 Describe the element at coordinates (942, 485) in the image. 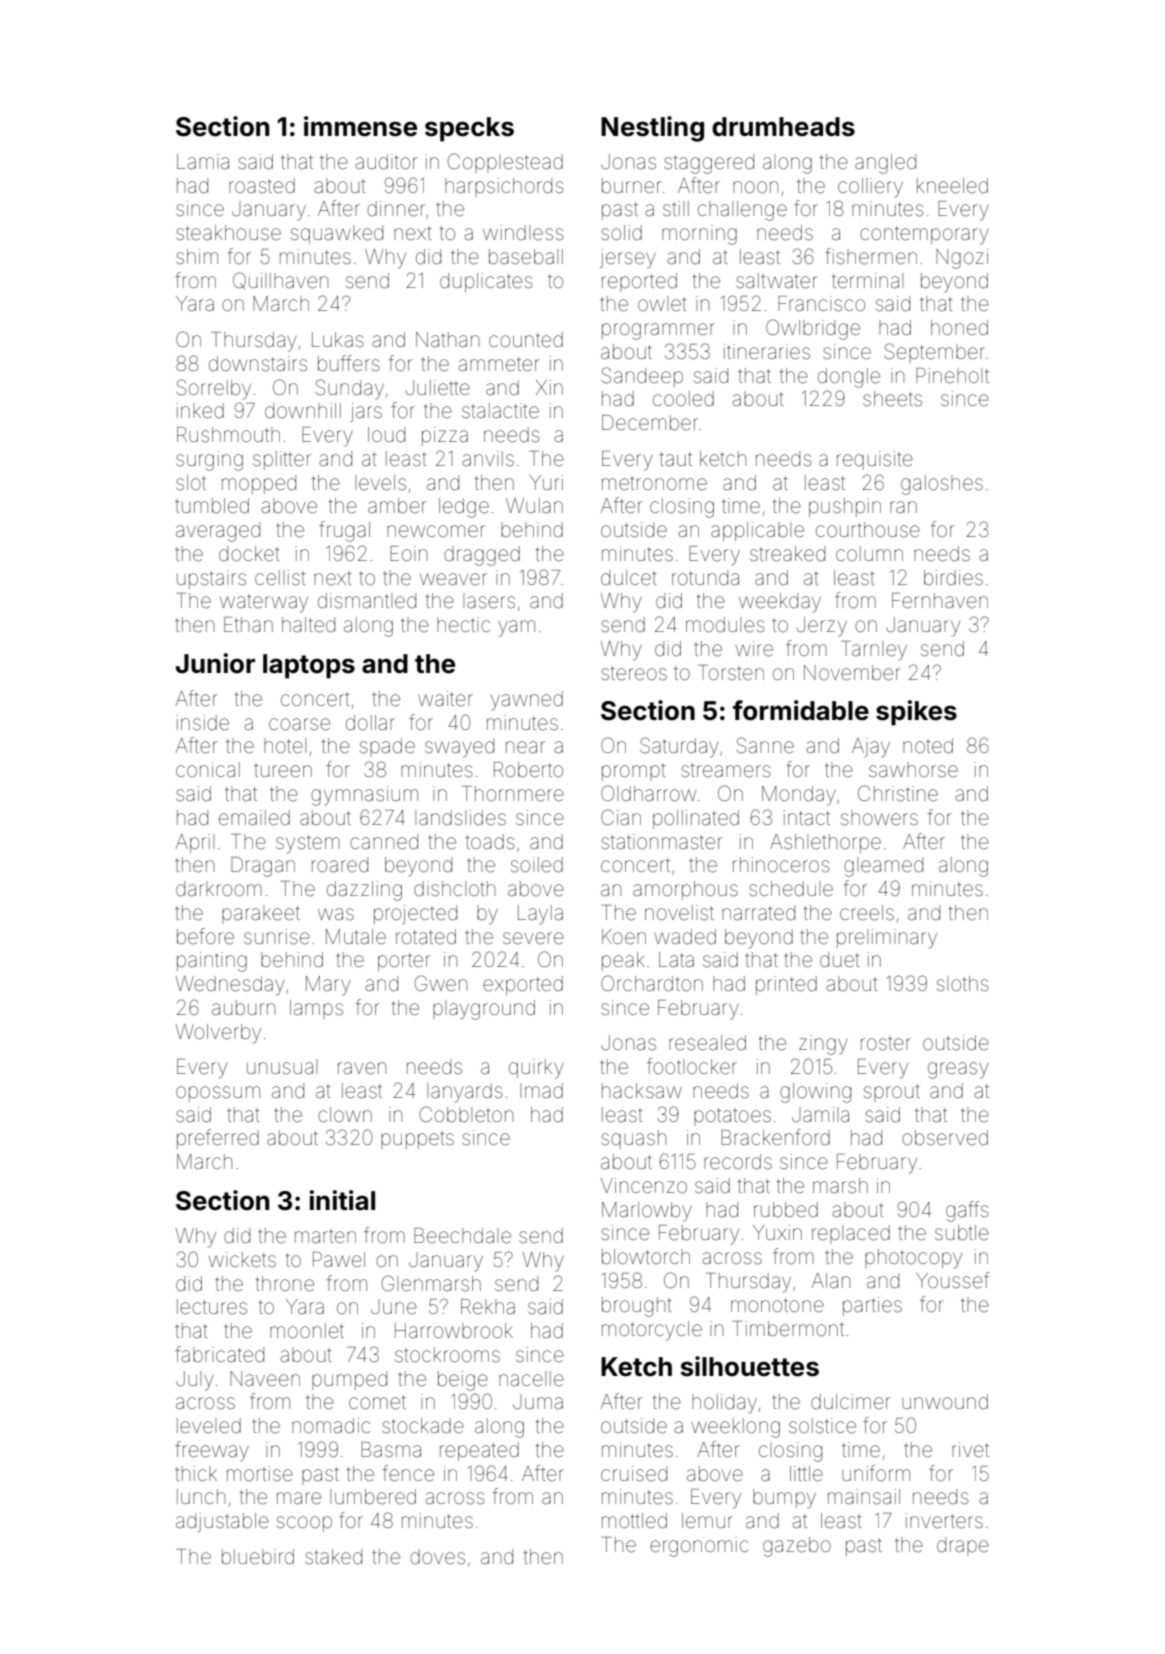

I see `galoshes` at that location.
